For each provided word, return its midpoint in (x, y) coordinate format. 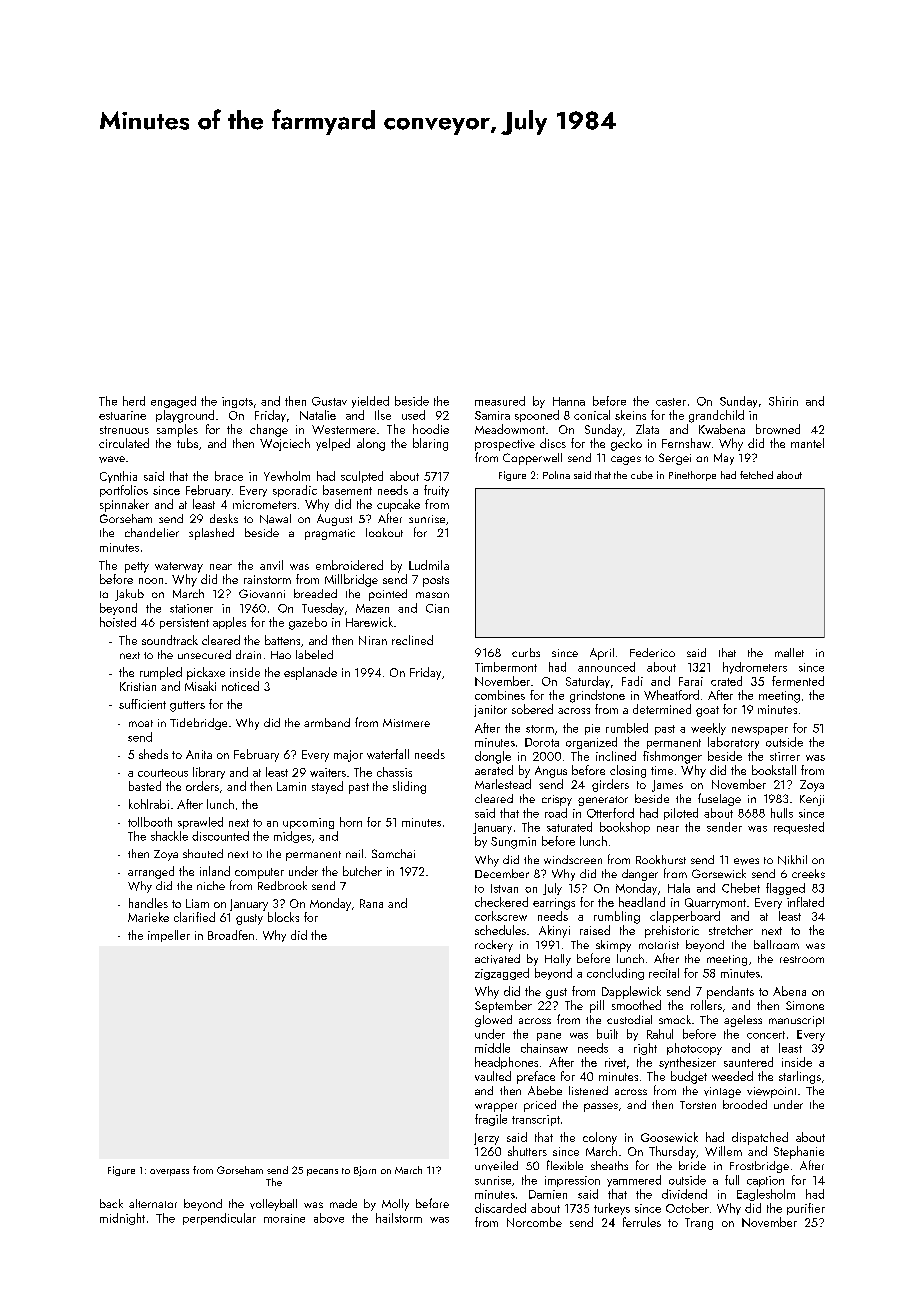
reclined (412, 640)
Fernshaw (686, 443)
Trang (699, 1224)
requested (799, 828)
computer (259, 873)
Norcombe (534, 1222)
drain (248, 654)
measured (500, 401)
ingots (237, 402)
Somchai (393, 853)
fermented (798, 681)
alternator (153, 1203)
